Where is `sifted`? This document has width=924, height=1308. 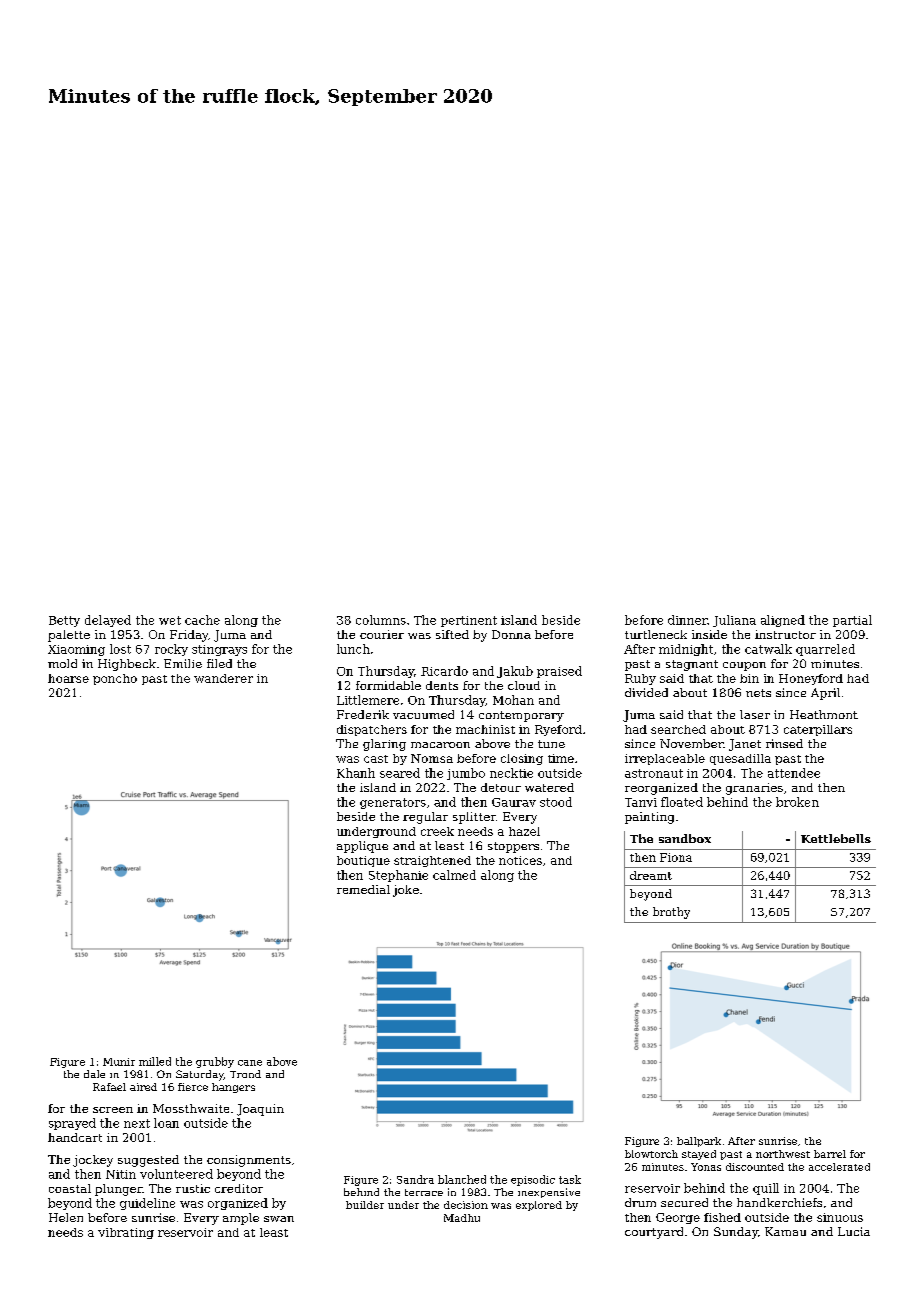
sifted is located at coordinates (452, 634).
